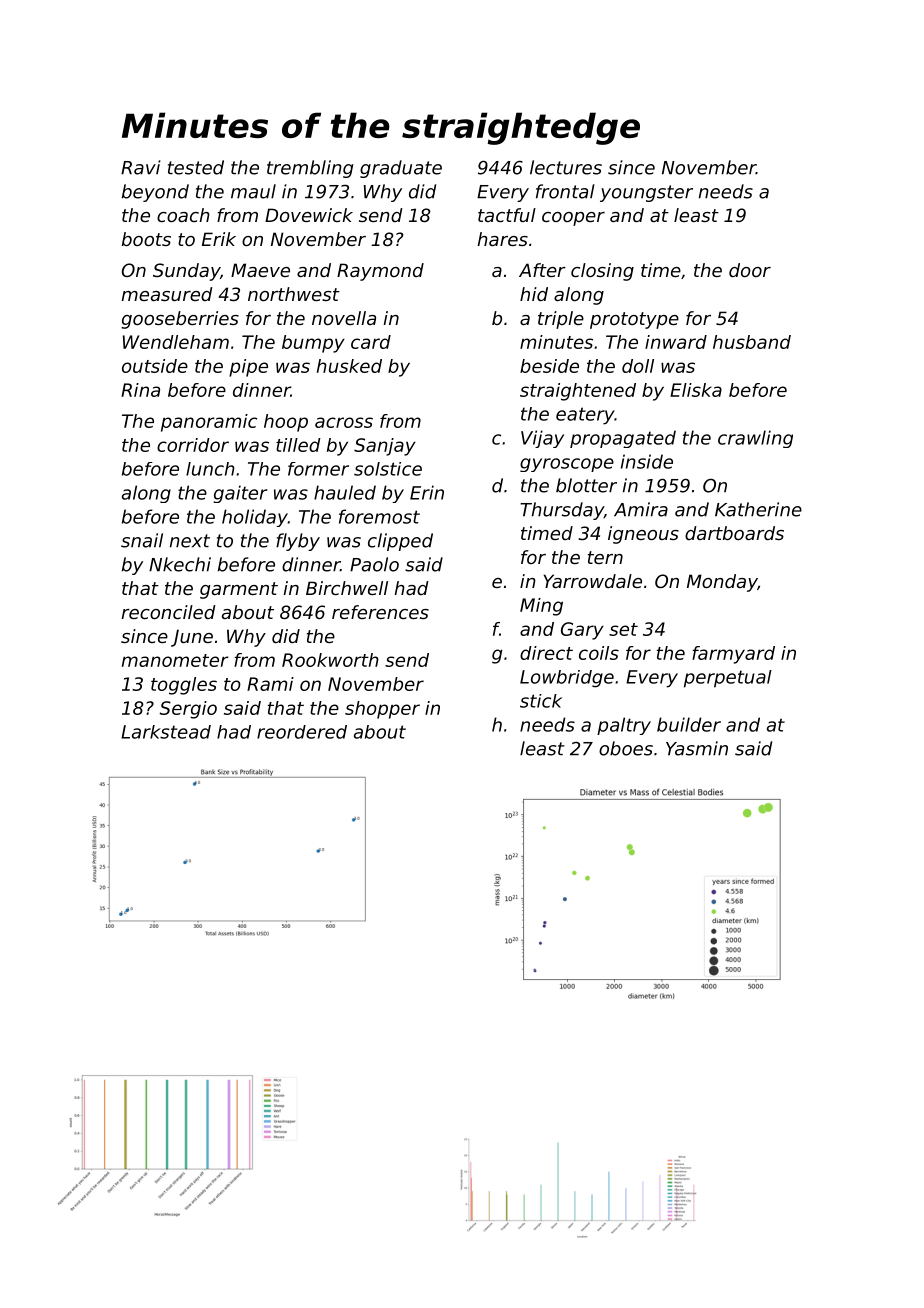 The height and width of the screenshot is (1308, 924). What do you see at coordinates (534, 294) in the screenshot?
I see `hid` at bounding box center [534, 294].
